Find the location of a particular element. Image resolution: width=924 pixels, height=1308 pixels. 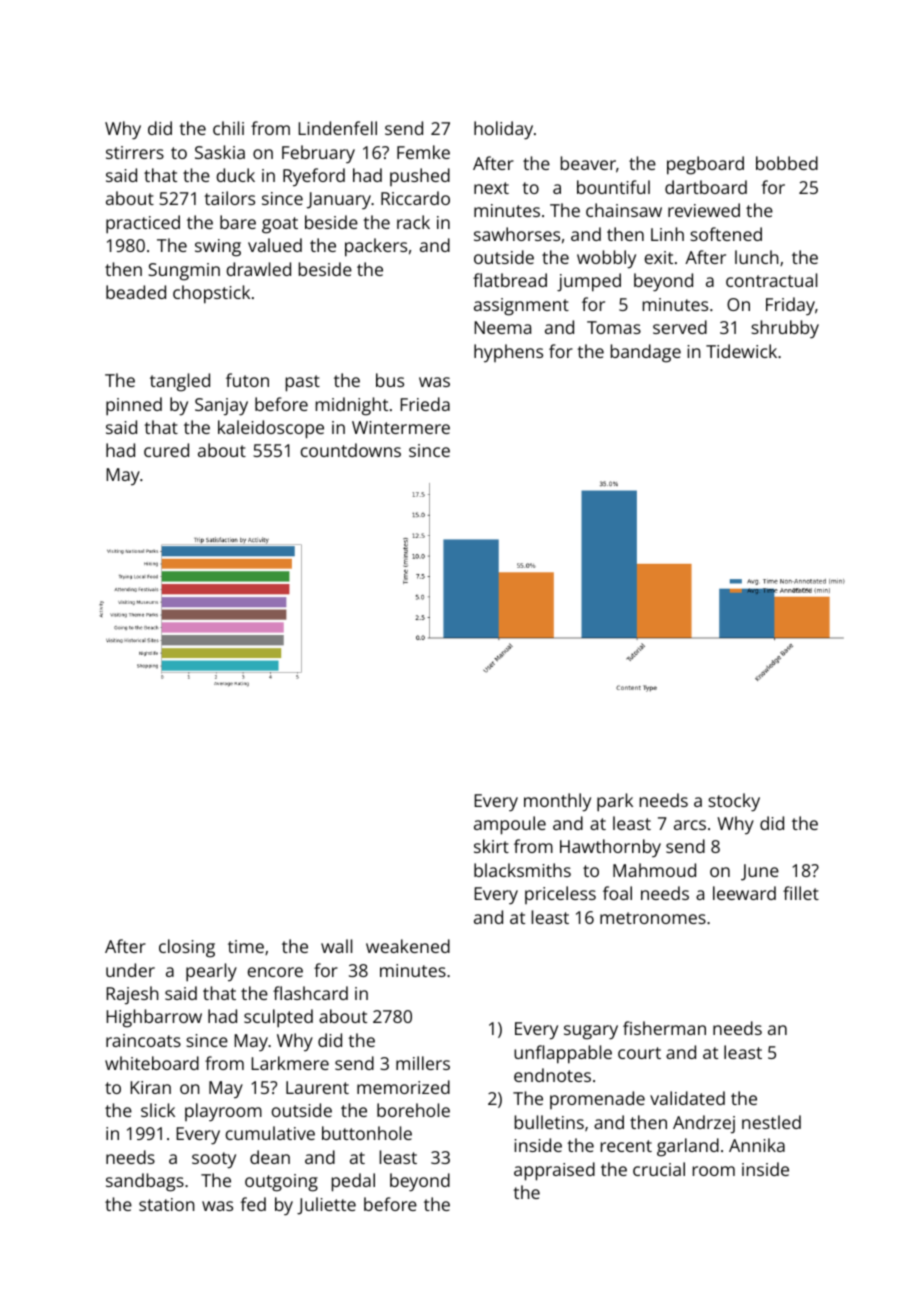

Larkmere is located at coordinates (290, 1063).
